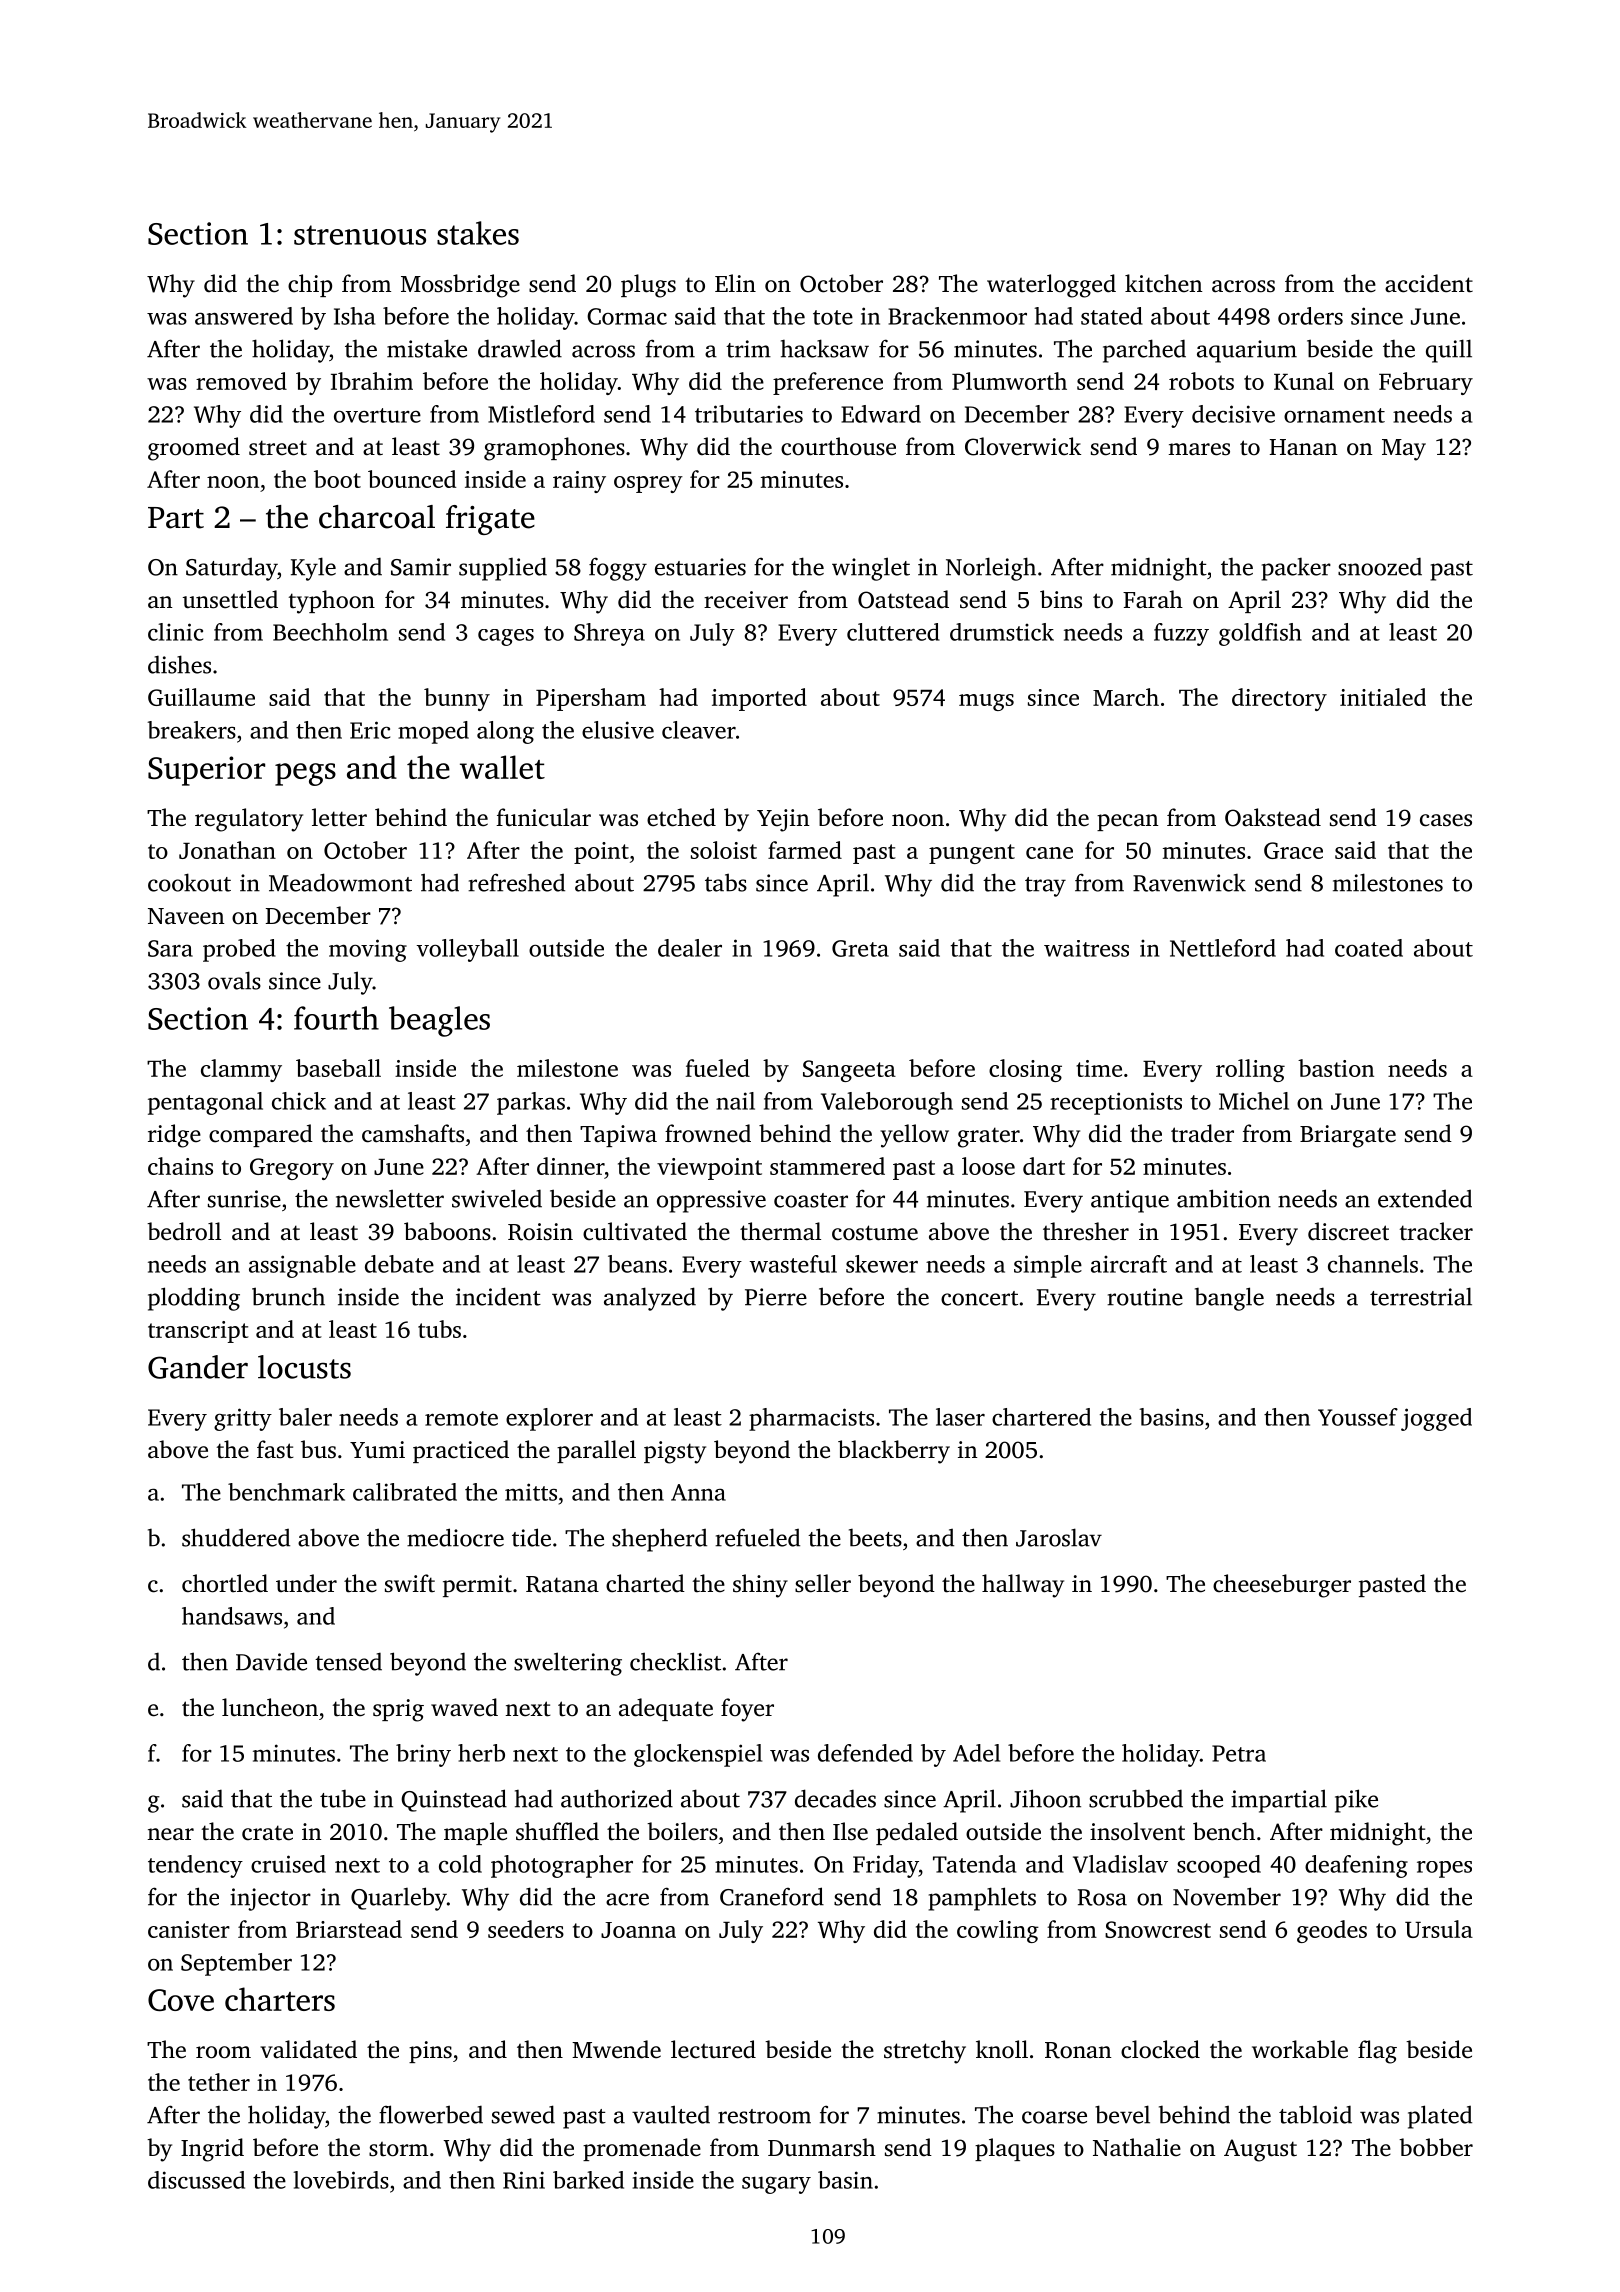 Image resolution: width=1620 pixels, height=2292 pixels. I want to click on coated, so click(1369, 948).
